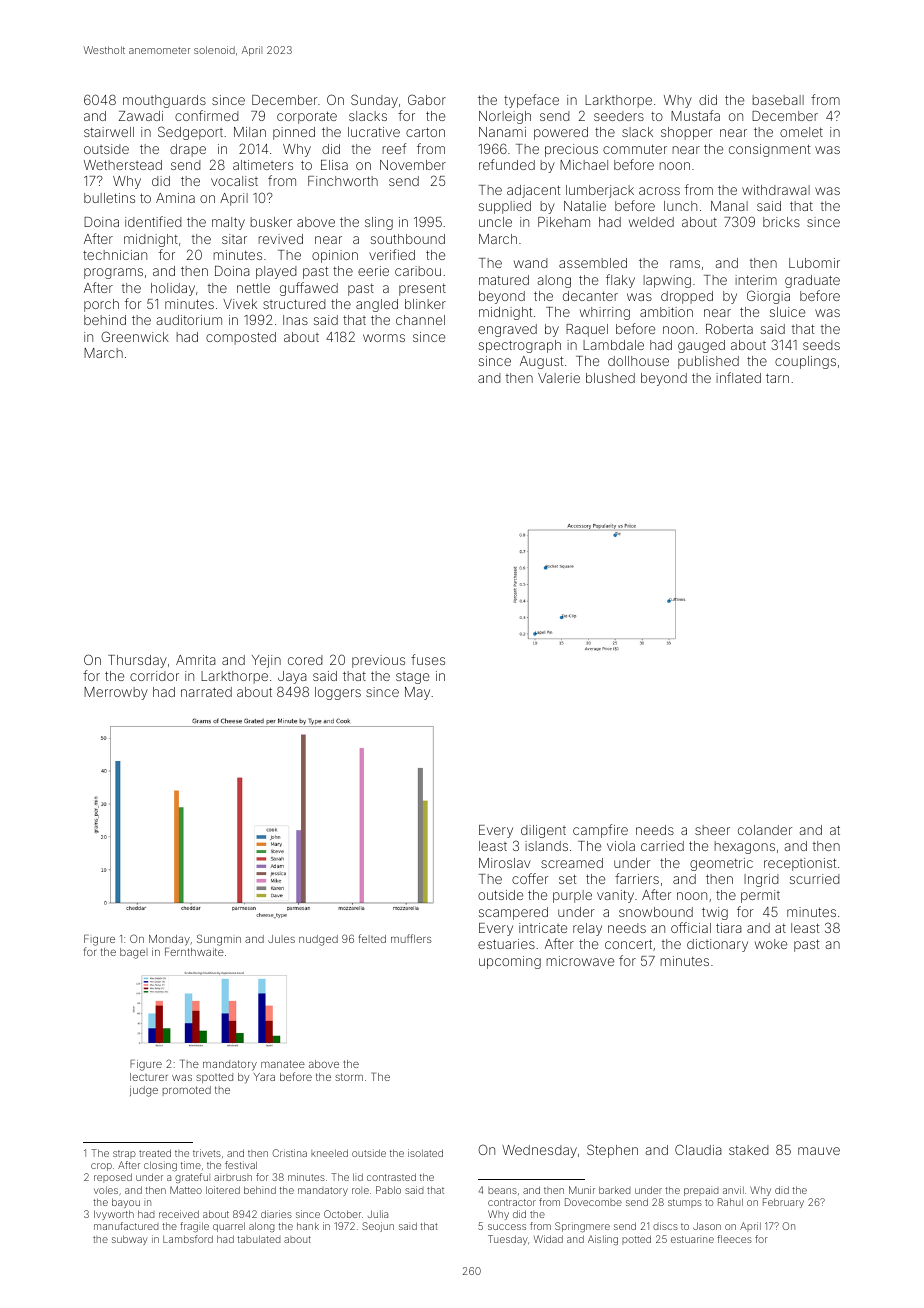 This page has width=924, height=1308. I want to click on opinion, so click(335, 256).
